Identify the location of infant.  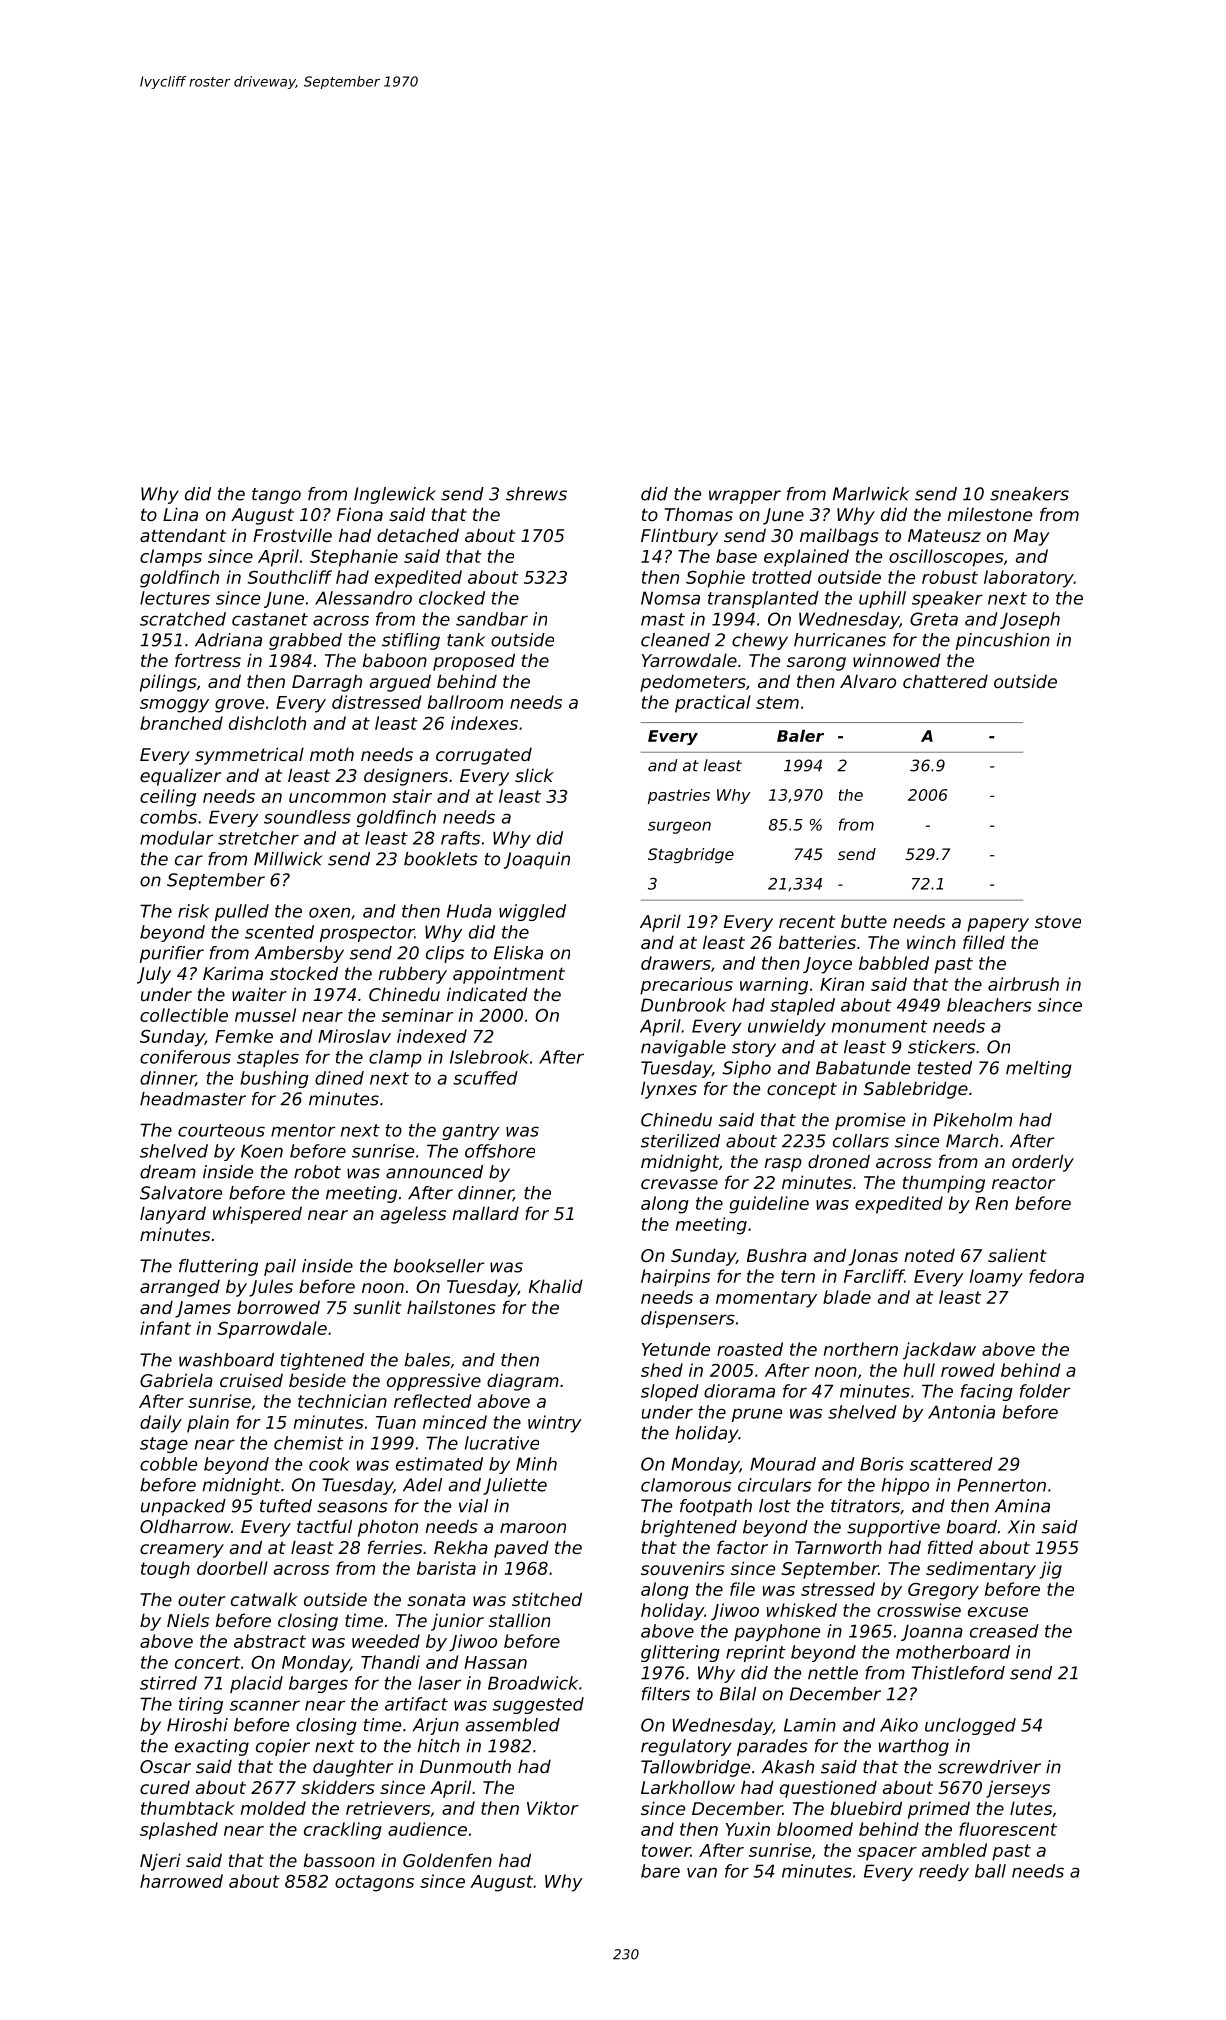
(165, 1328).
